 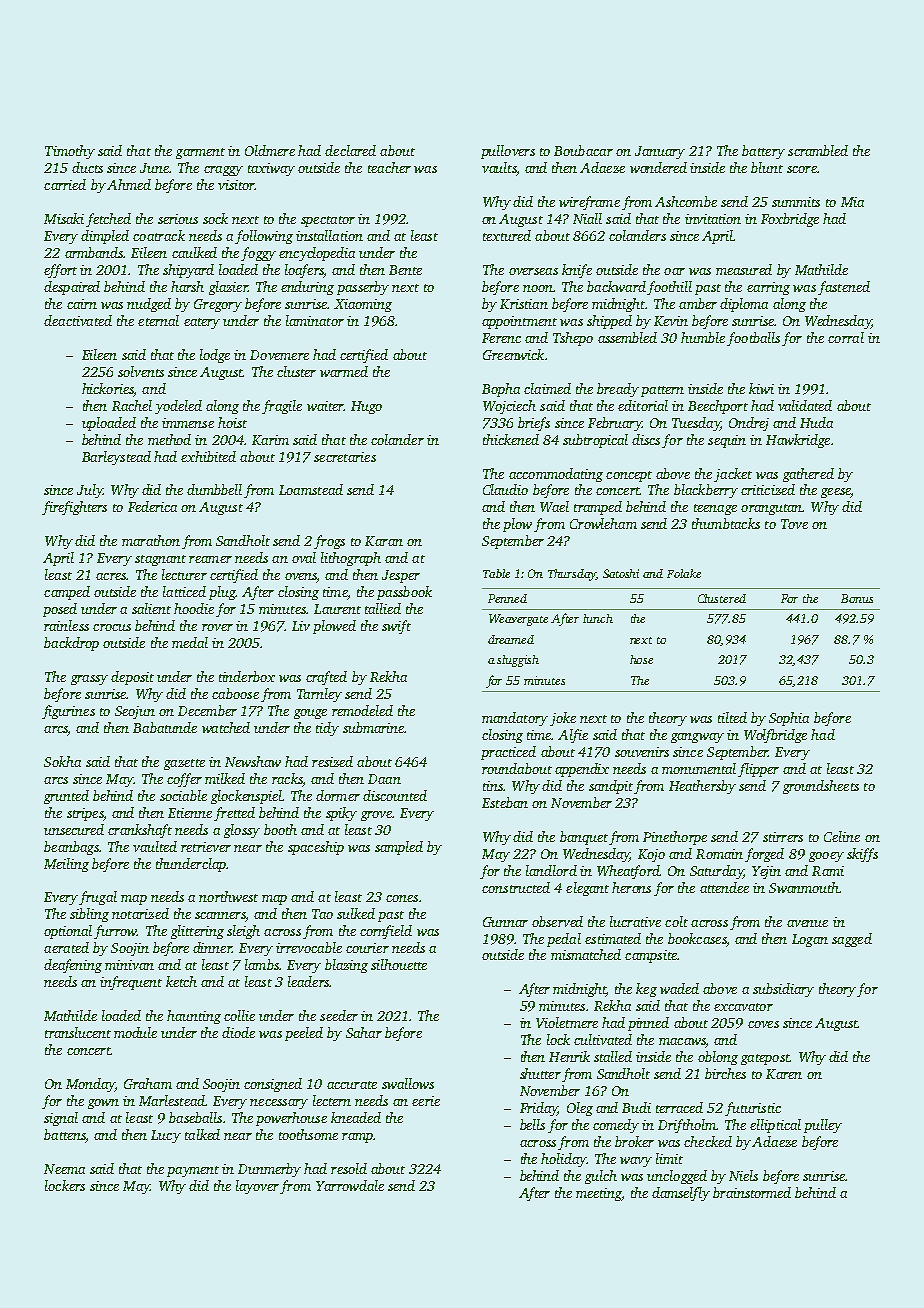 What do you see at coordinates (291, 1119) in the page?
I see `powerhouse` at bounding box center [291, 1119].
